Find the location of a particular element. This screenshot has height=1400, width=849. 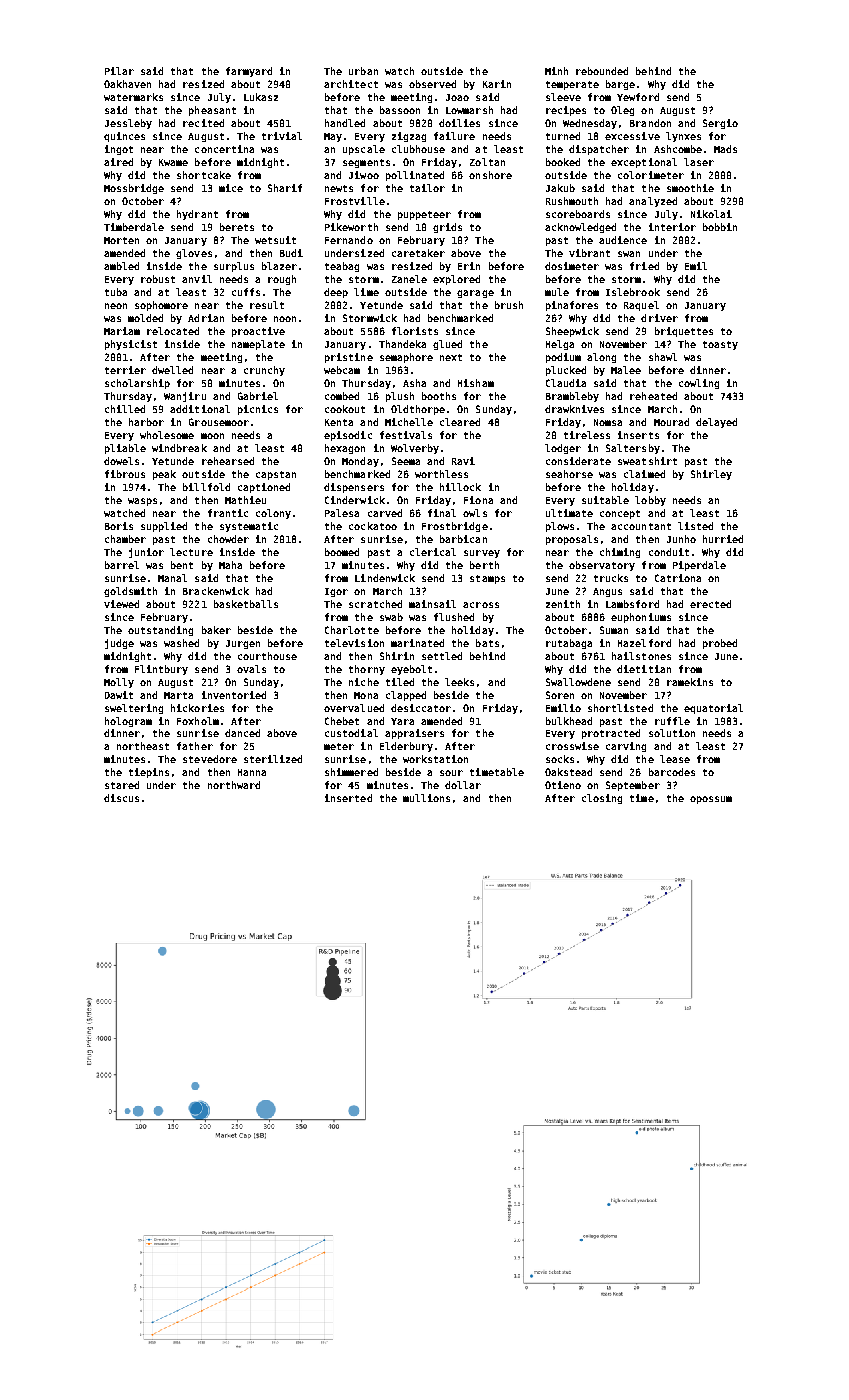

farmyard is located at coordinates (249, 72).
